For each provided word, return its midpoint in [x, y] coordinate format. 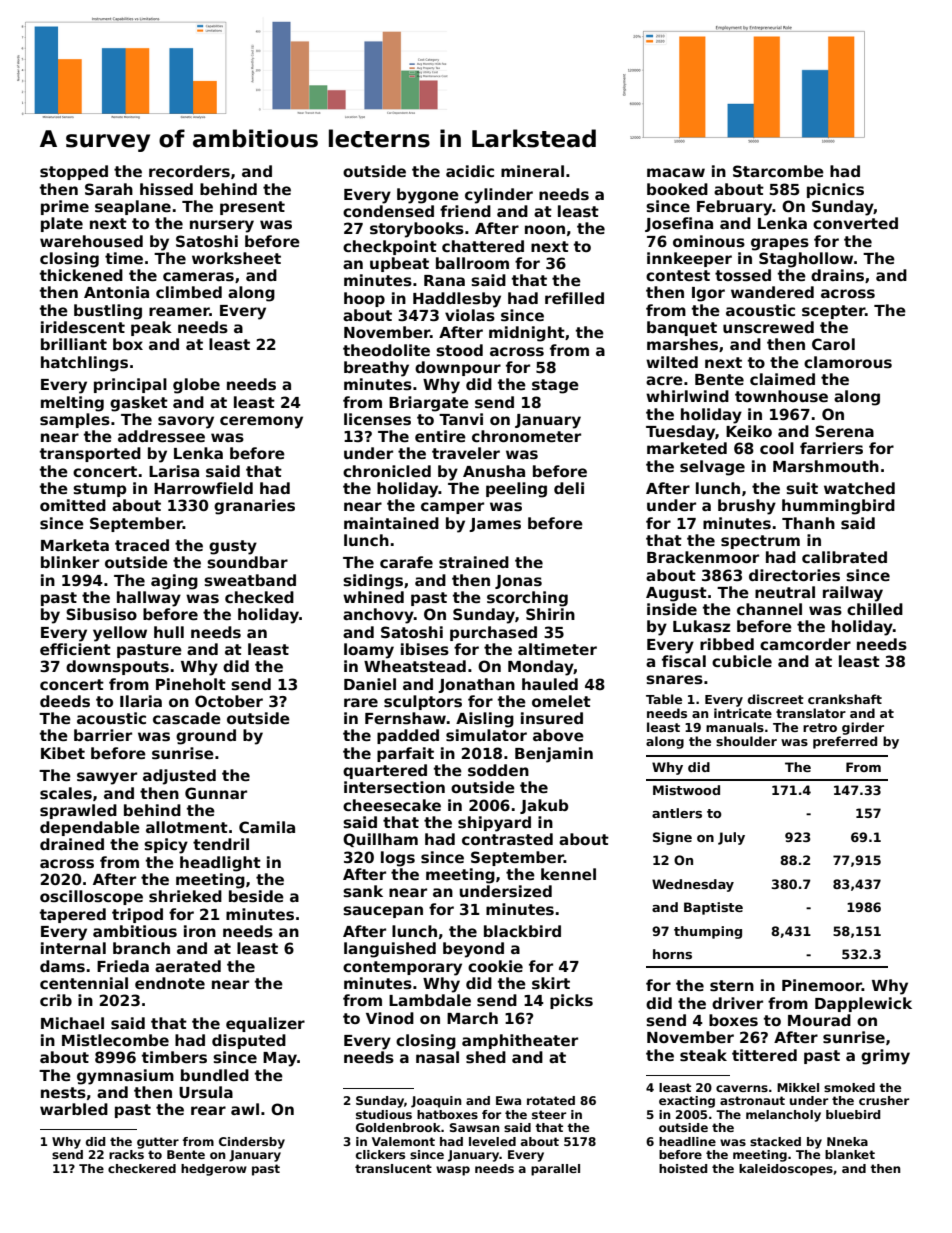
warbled [74, 1109]
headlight [220, 864]
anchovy [378, 616]
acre [664, 380]
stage [555, 386]
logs [398, 859]
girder [863, 728]
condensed [388, 211]
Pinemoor [822, 985]
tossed [743, 275]
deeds [65, 701]
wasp [453, 1171]
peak [151, 328]
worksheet [236, 258]
